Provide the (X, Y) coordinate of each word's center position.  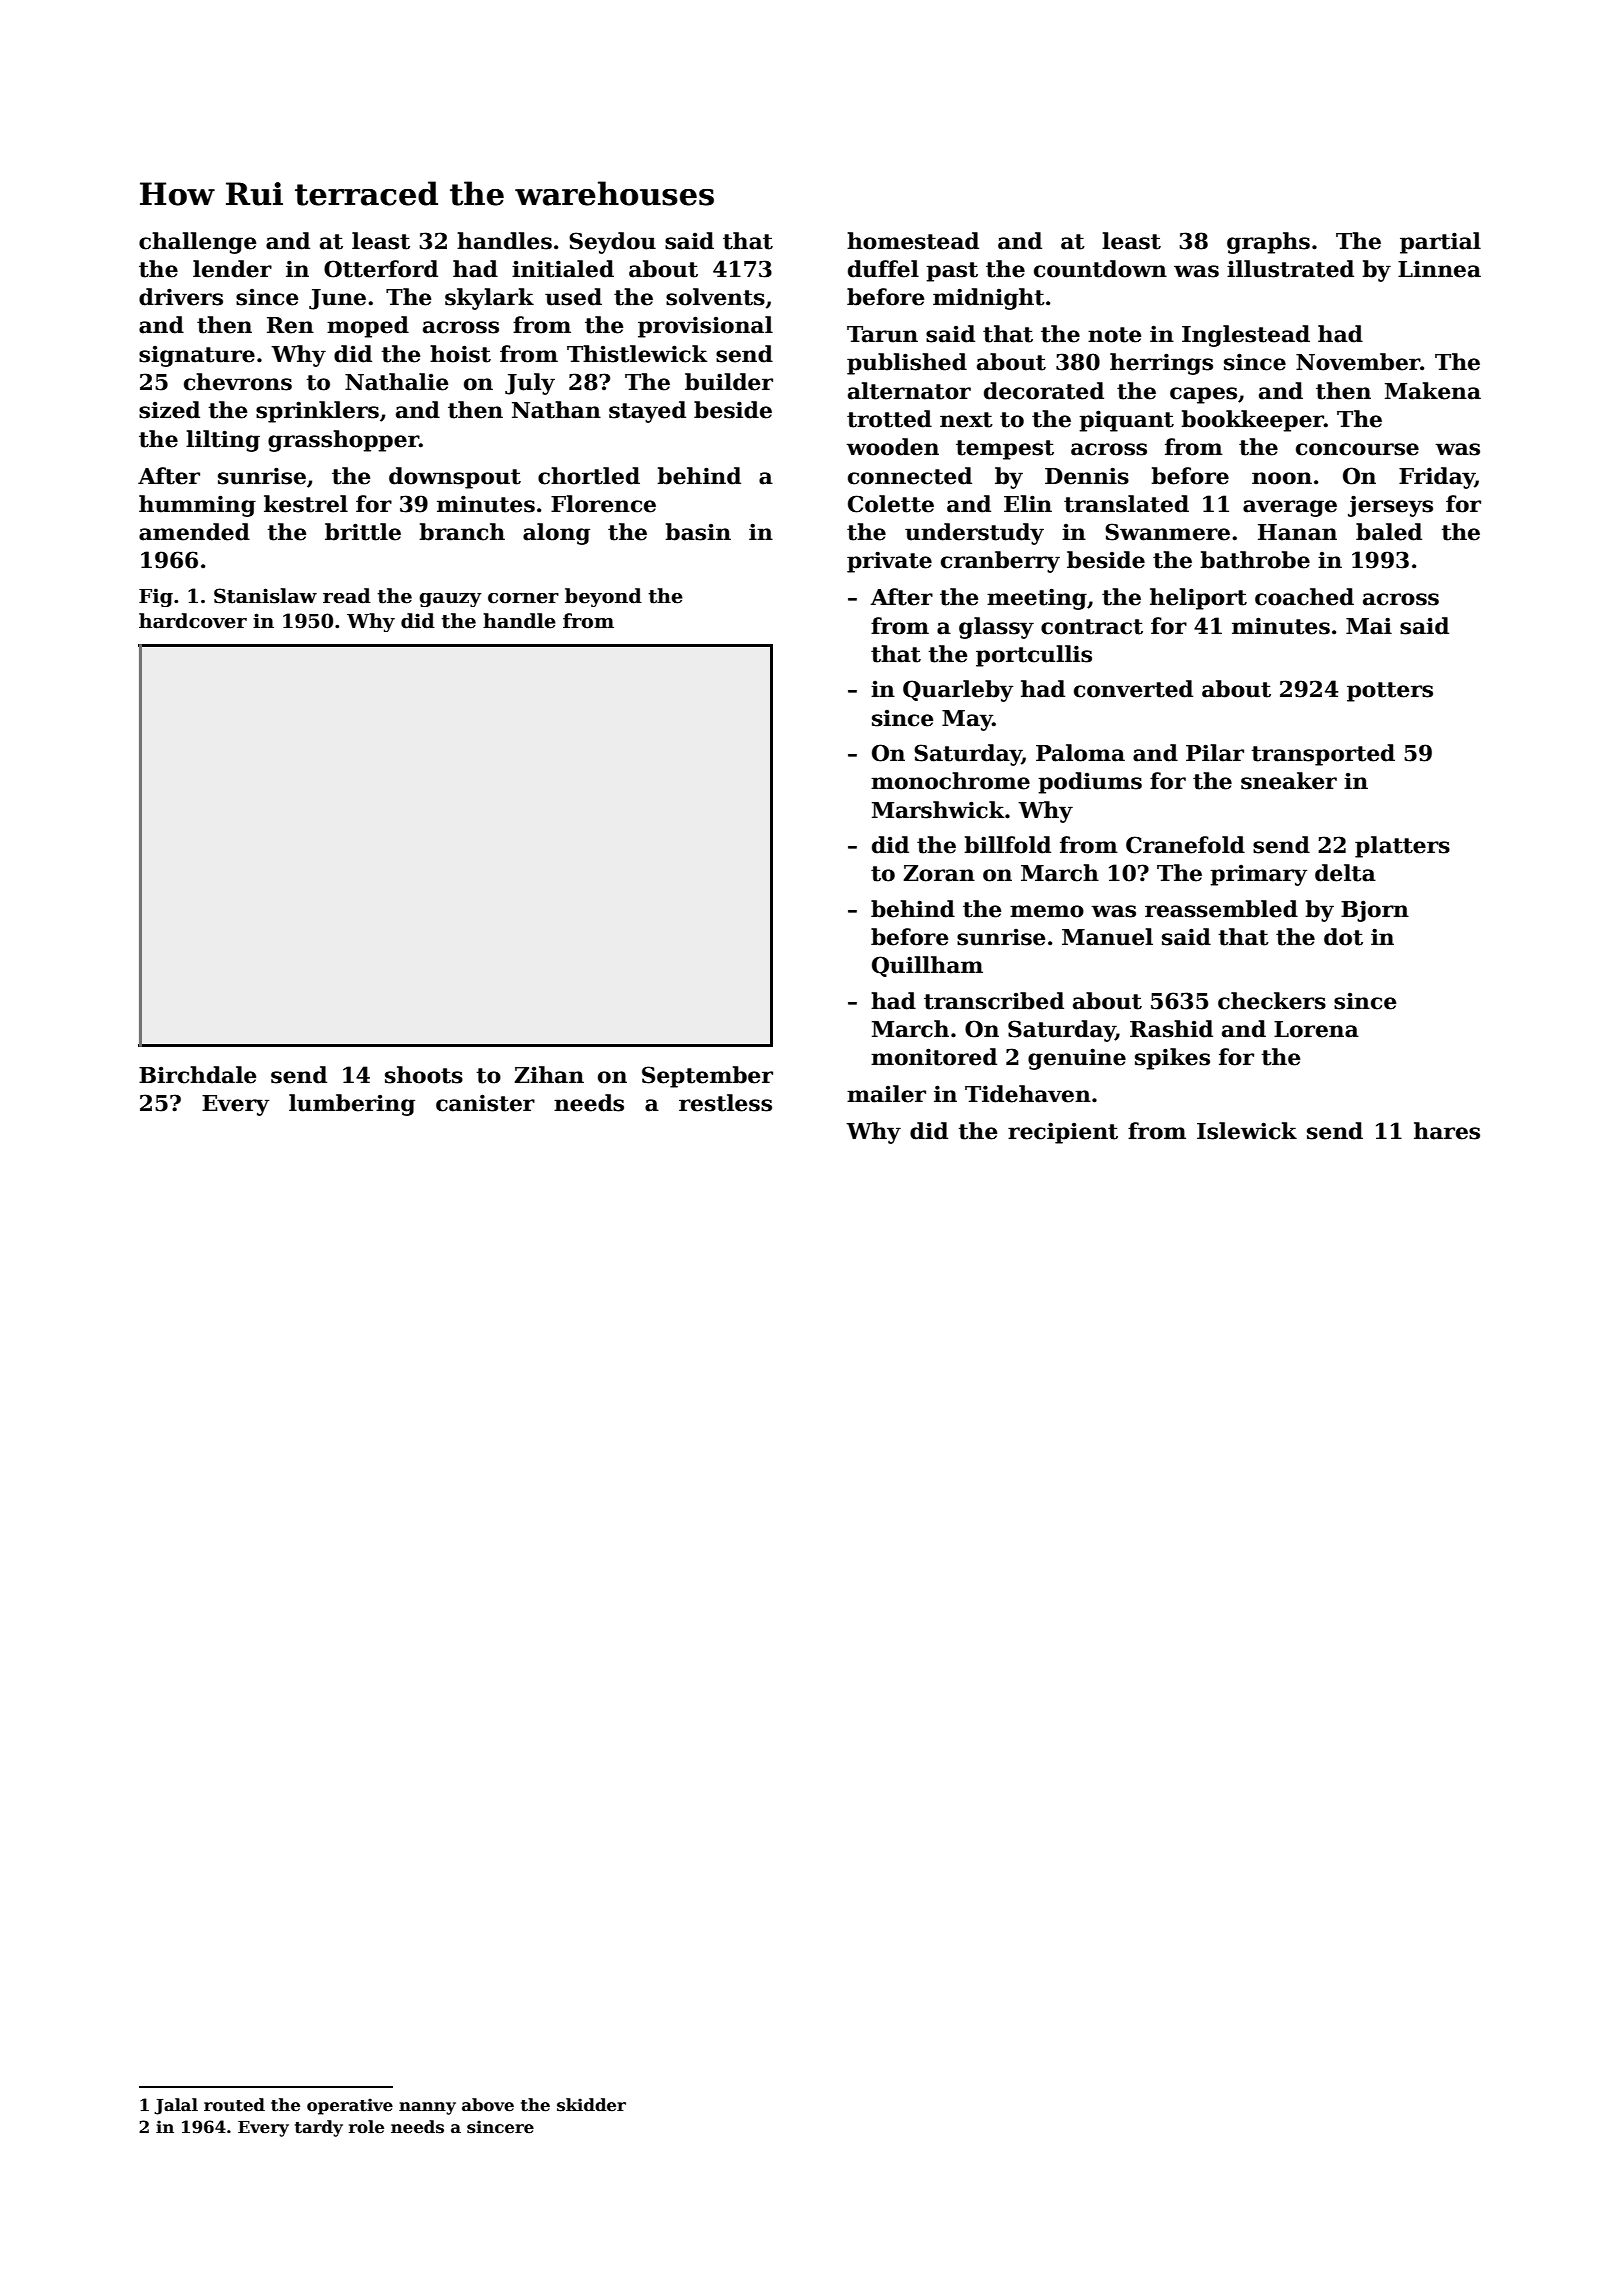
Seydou (612, 243)
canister (485, 1103)
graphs (1268, 243)
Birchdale (197, 1075)
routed (234, 2105)
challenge (197, 243)
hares (1447, 1131)
